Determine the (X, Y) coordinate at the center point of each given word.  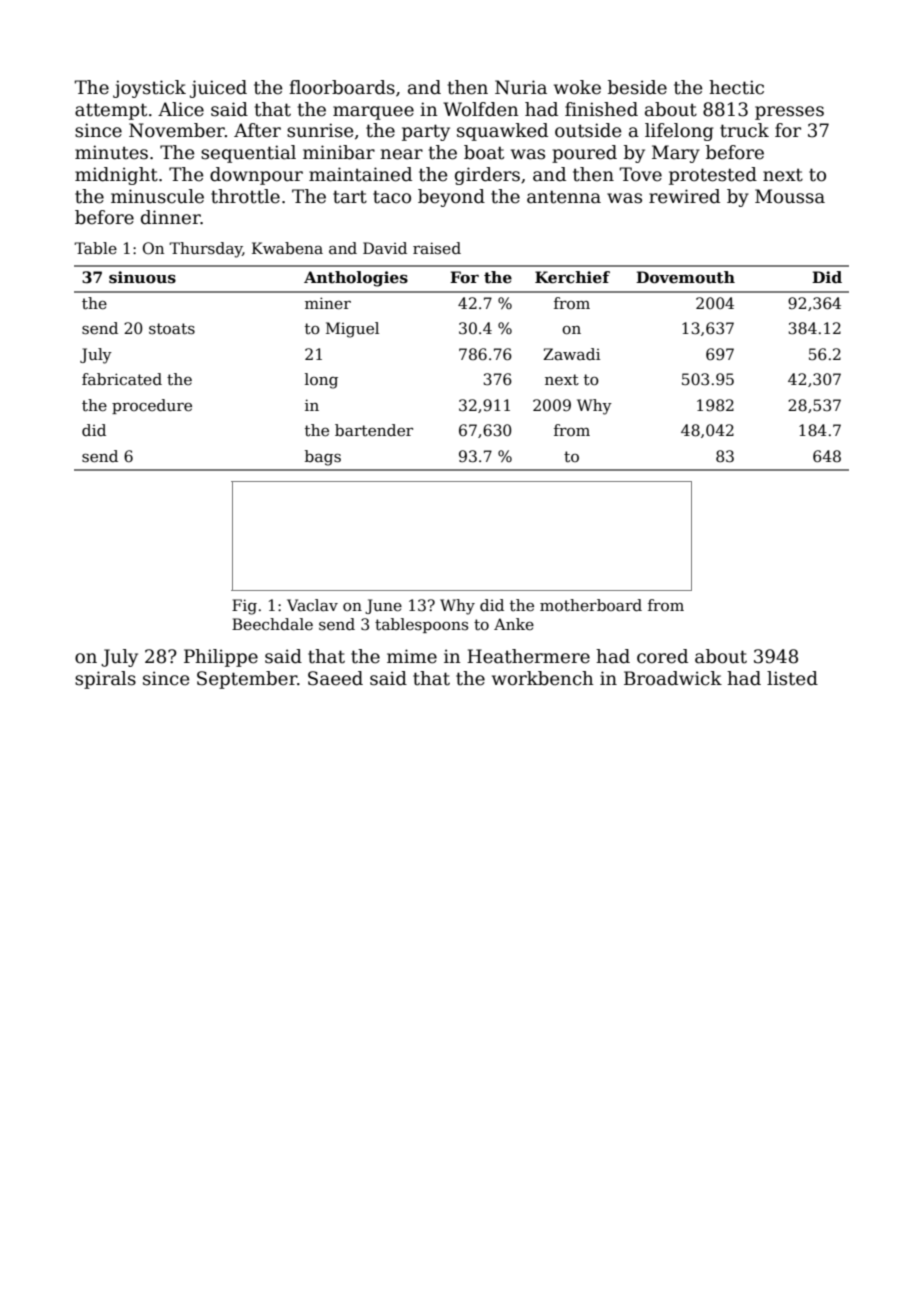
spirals (105, 680)
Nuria (521, 87)
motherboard (591, 605)
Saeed (335, 678)
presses (789, 113)
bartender (374, 430)
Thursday (206, 250)
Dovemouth (685, 277)
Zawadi (572, 354)
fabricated (122, 379)
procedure (152, 406)
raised (437, 248)
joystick (149, 89)
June (383, 606)
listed (792, 678)
